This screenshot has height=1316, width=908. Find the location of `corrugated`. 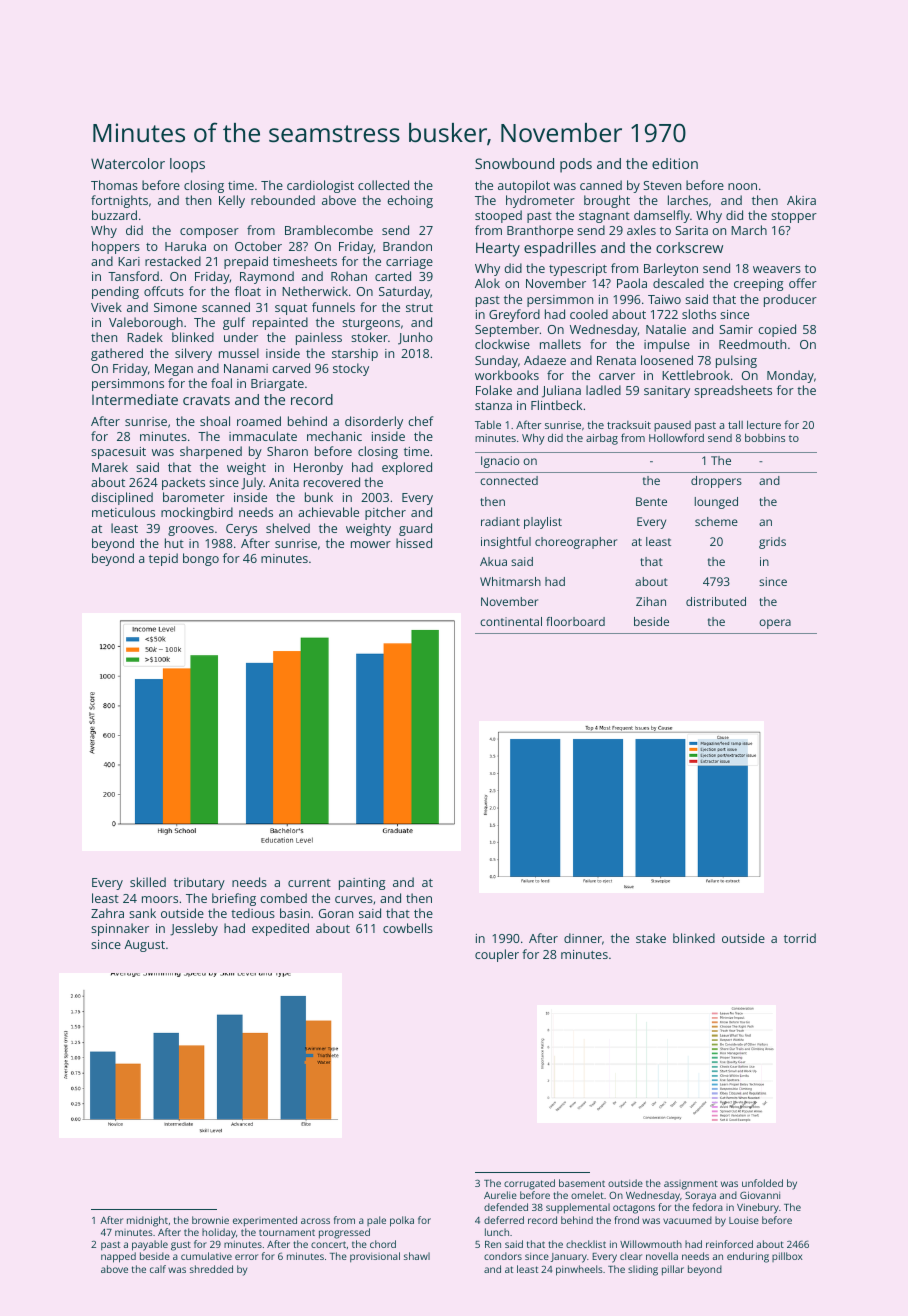

corrugated is located at coordinates (529, 1184).
